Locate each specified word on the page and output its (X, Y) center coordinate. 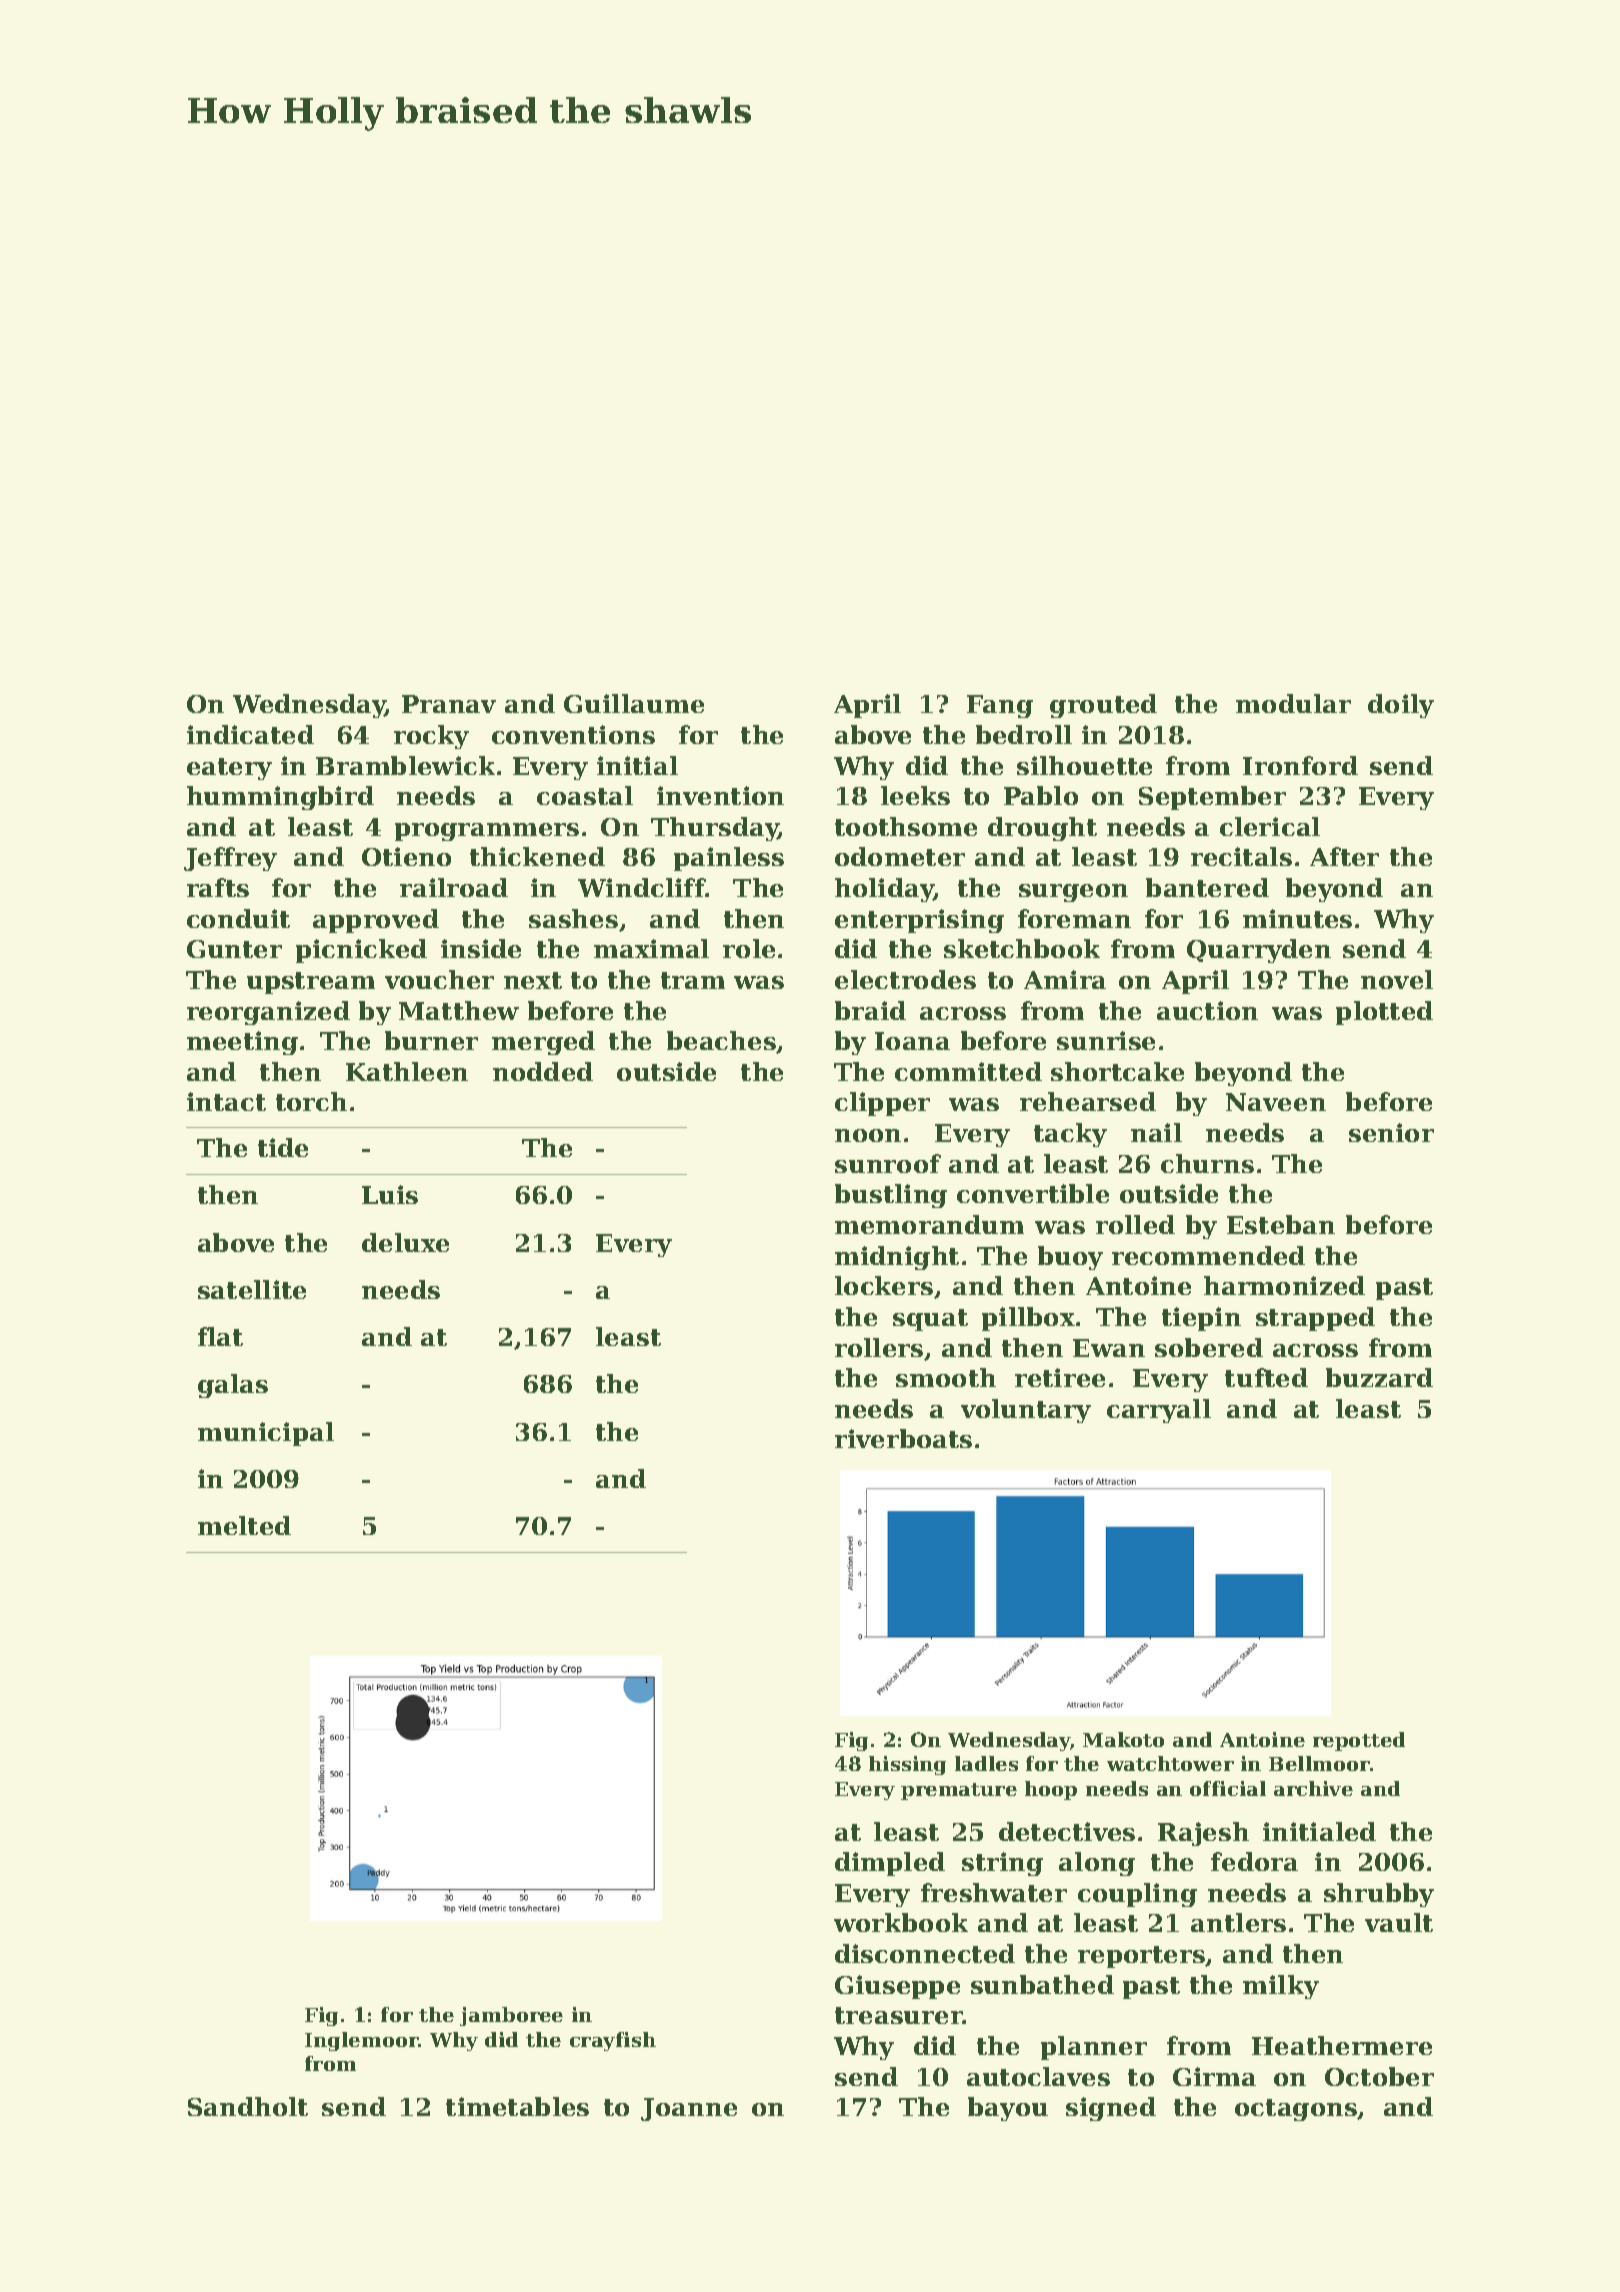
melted (244, 1525)
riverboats (903, 1438)
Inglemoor (362, 2041)
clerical (1270, 826)
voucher (439, 979)
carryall (1159, 1411)
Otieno (406, 856)
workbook (901, 1922)
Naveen (1276, 1102)
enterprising (919, 921)
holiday (884, 890)
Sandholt (248, 2106)
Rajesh (1203, 1834)
